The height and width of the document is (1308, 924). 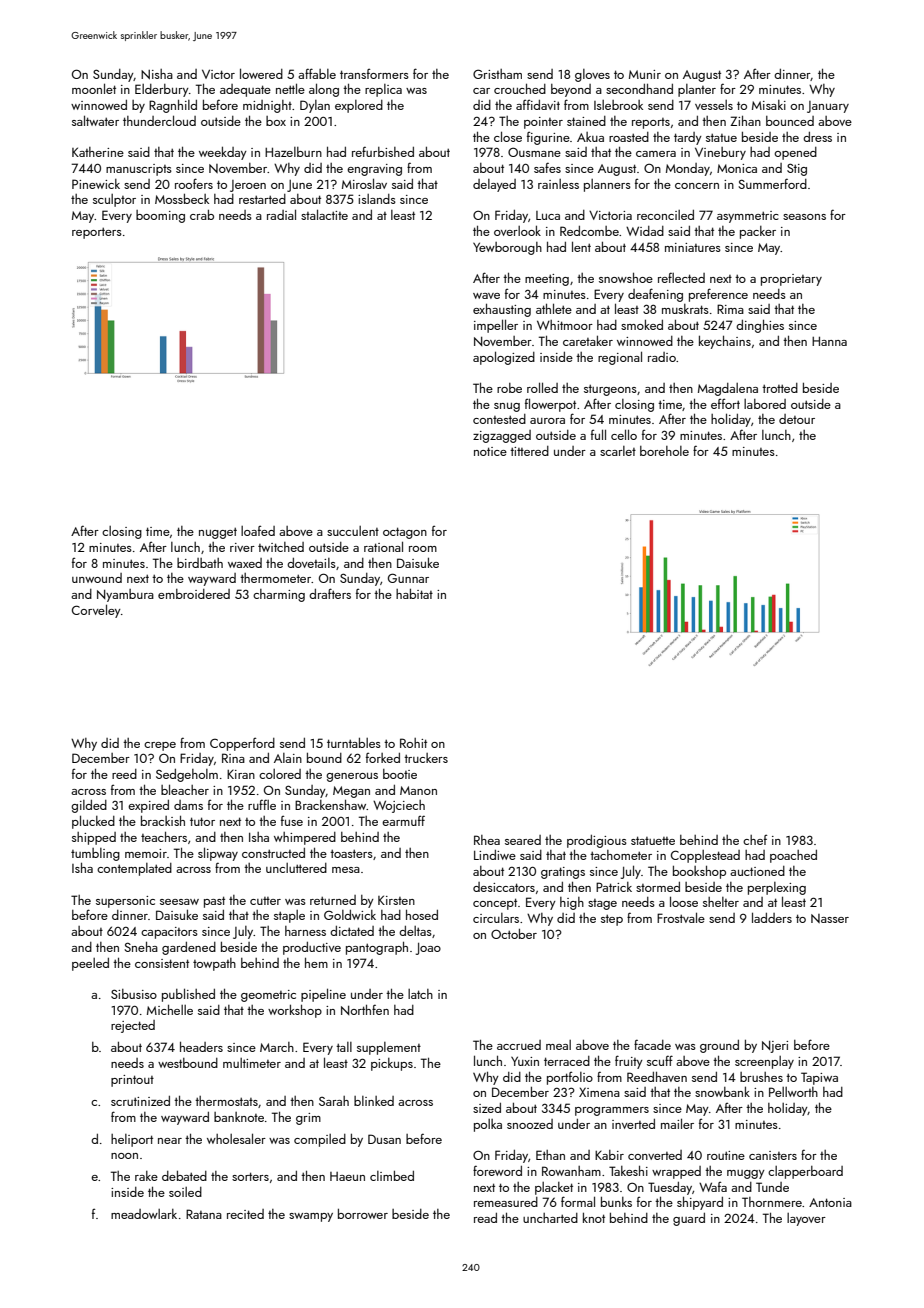 I want to click on room, so click(x=423, y=549).
